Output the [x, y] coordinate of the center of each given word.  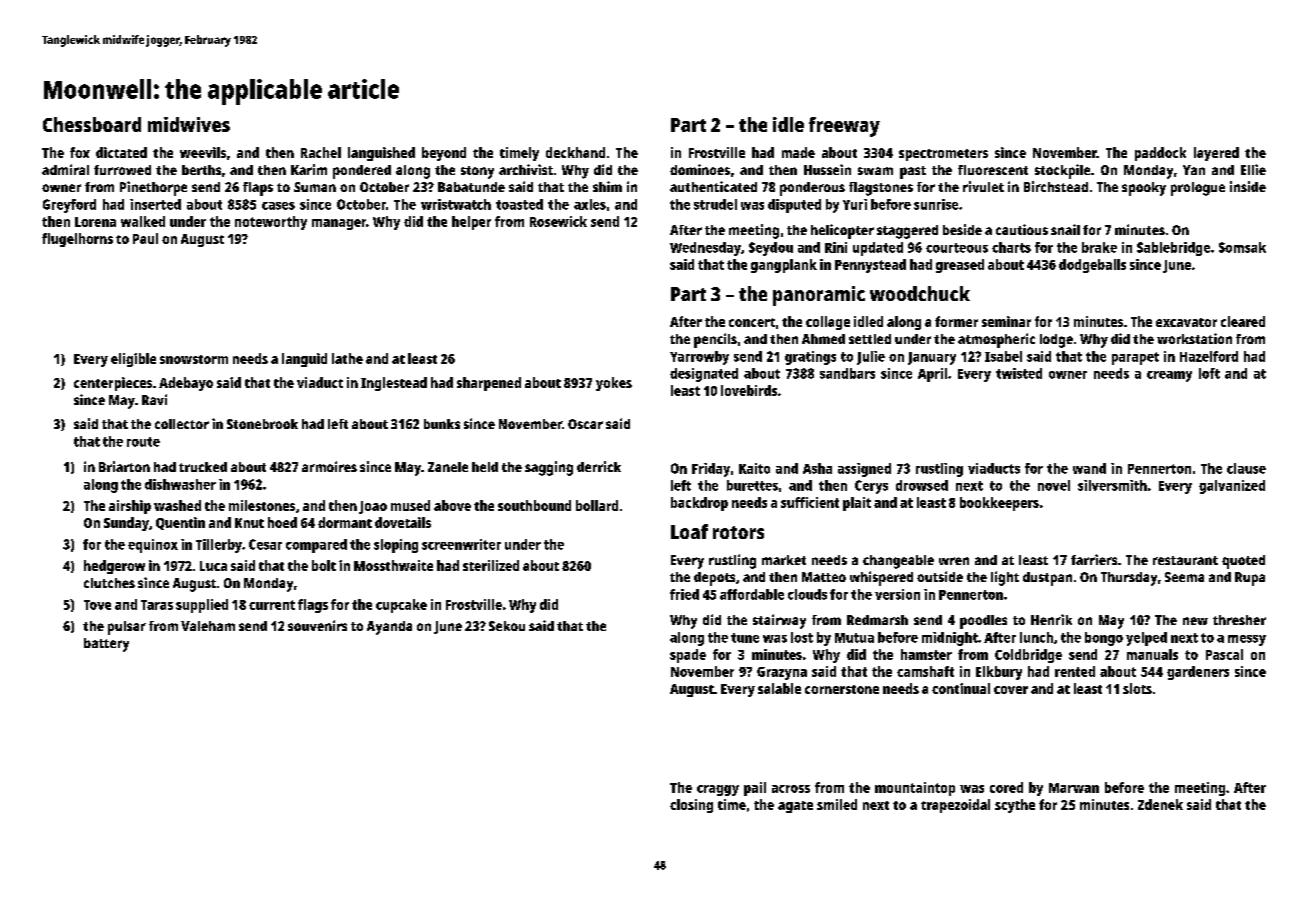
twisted [1019, 373]
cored [1006, 787]
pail [755, 789]
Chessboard [92, 124]
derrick [599, 466]
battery [106, 645]
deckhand [575, 152]
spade [688, 656]
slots [1137, 688]
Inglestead [394, 384]
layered [1216, 154]
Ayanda [389, 628]
